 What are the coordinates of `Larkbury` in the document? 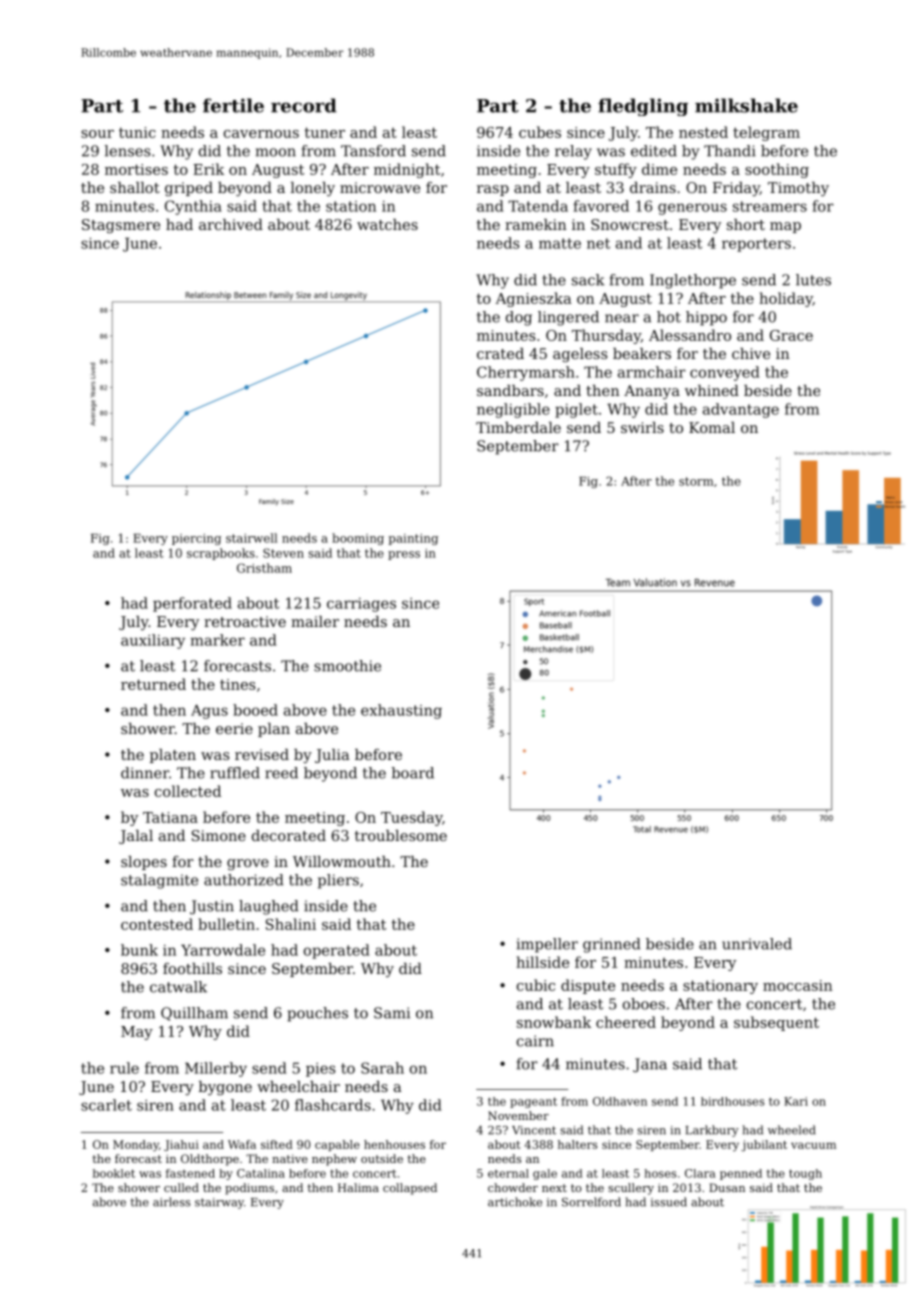 It's located at (712, 1131).
